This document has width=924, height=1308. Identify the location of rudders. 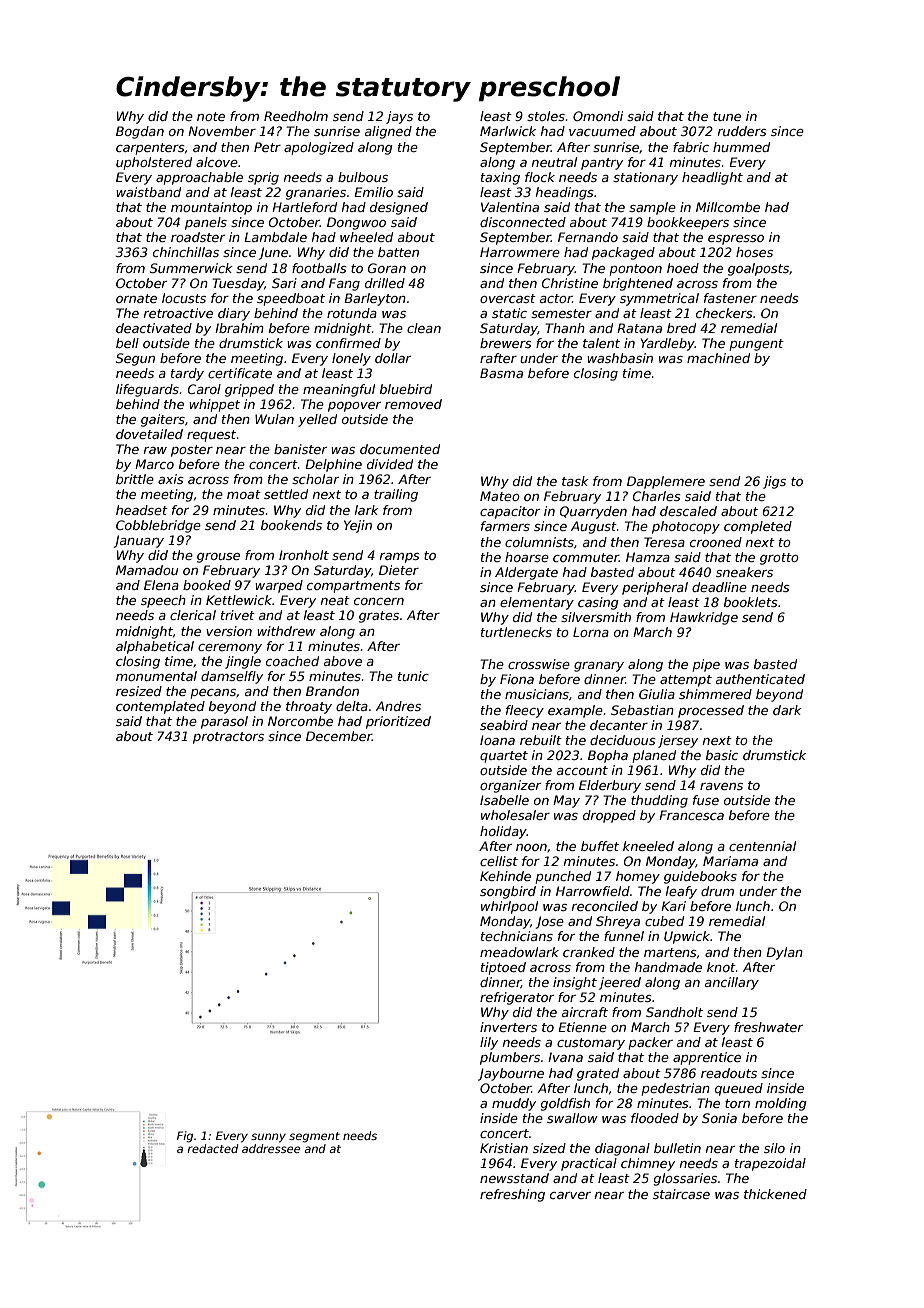
(742, 131).
